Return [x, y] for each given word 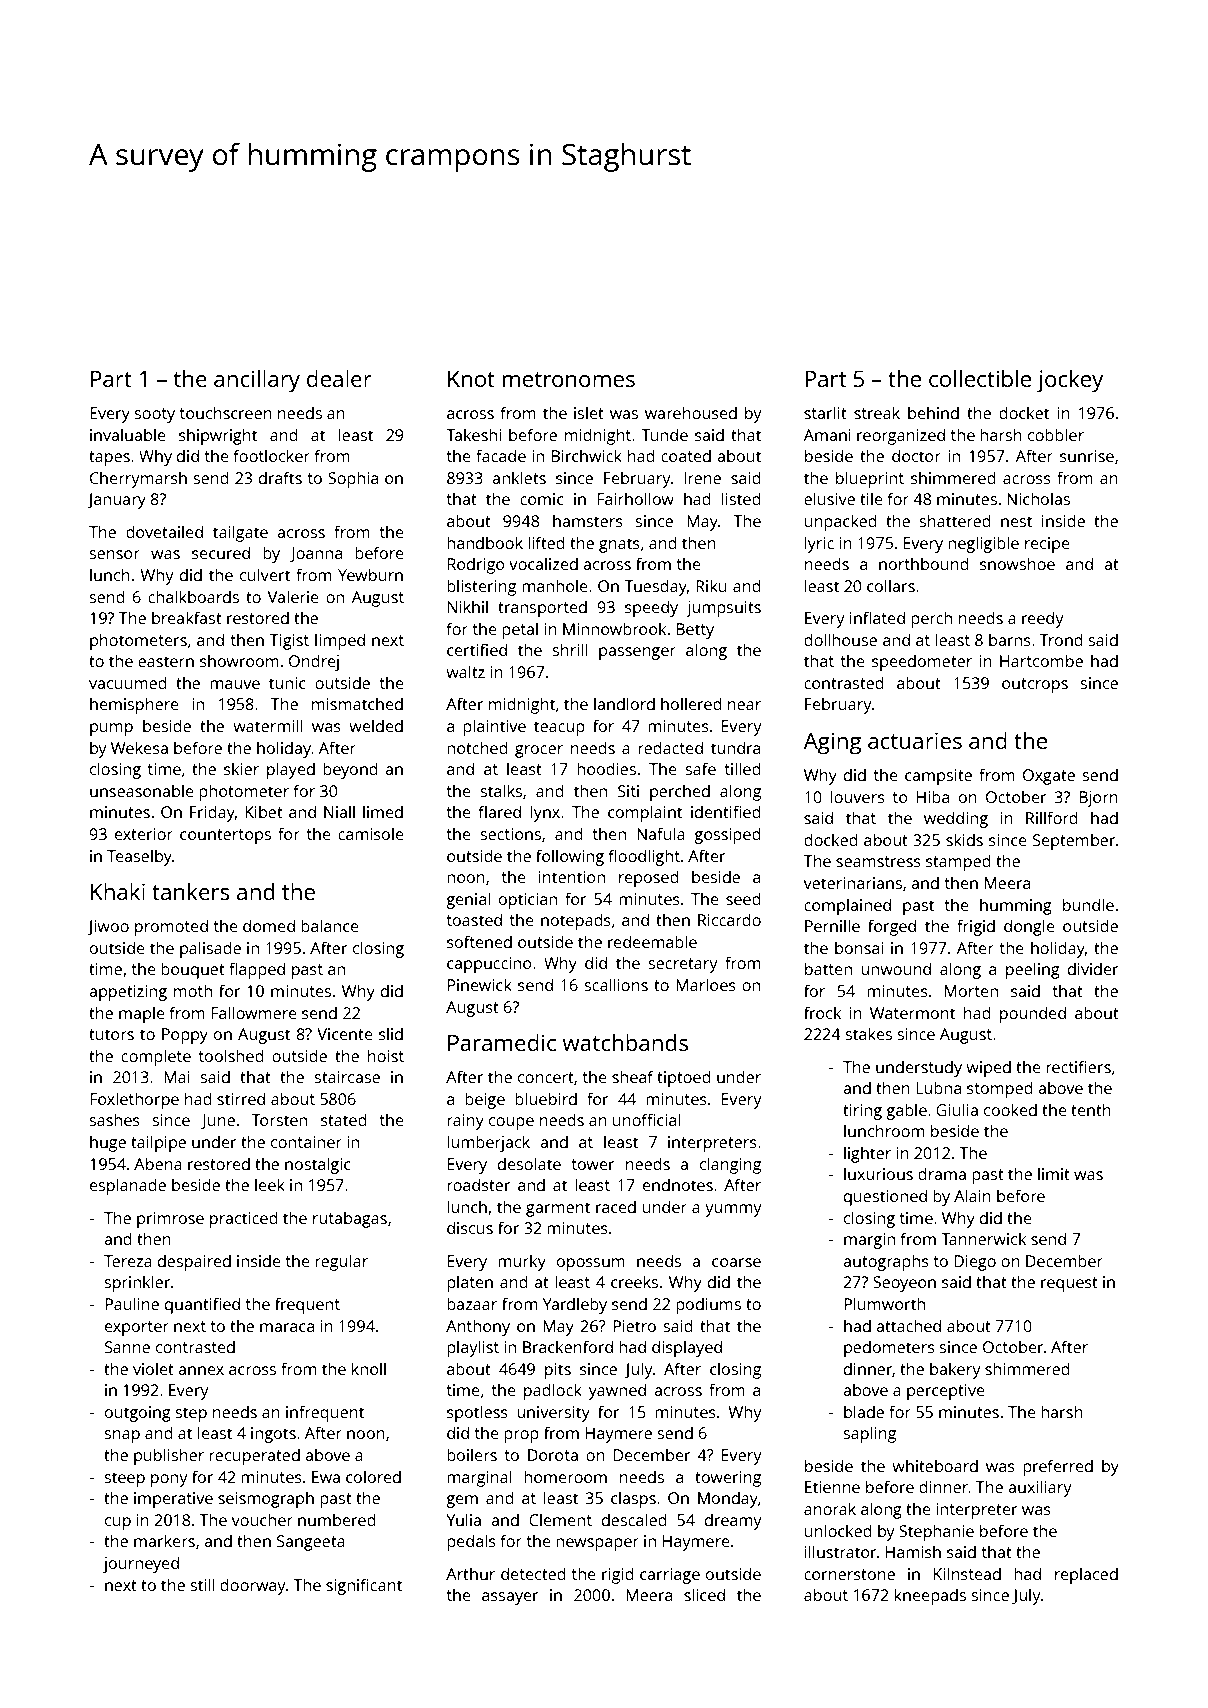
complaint [645, 813]
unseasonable [142, 790]
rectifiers [1078, 1066]
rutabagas [350, 1219]
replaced [1086, 1575]
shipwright [218, 436]
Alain [972, 1195]
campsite [938, 777]
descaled [634, 1519]
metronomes [569, 379]
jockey [1070, 381]
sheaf [633, 1076]
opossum [591, 1264]
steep [125, 1479]
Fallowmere [254, 1012]
